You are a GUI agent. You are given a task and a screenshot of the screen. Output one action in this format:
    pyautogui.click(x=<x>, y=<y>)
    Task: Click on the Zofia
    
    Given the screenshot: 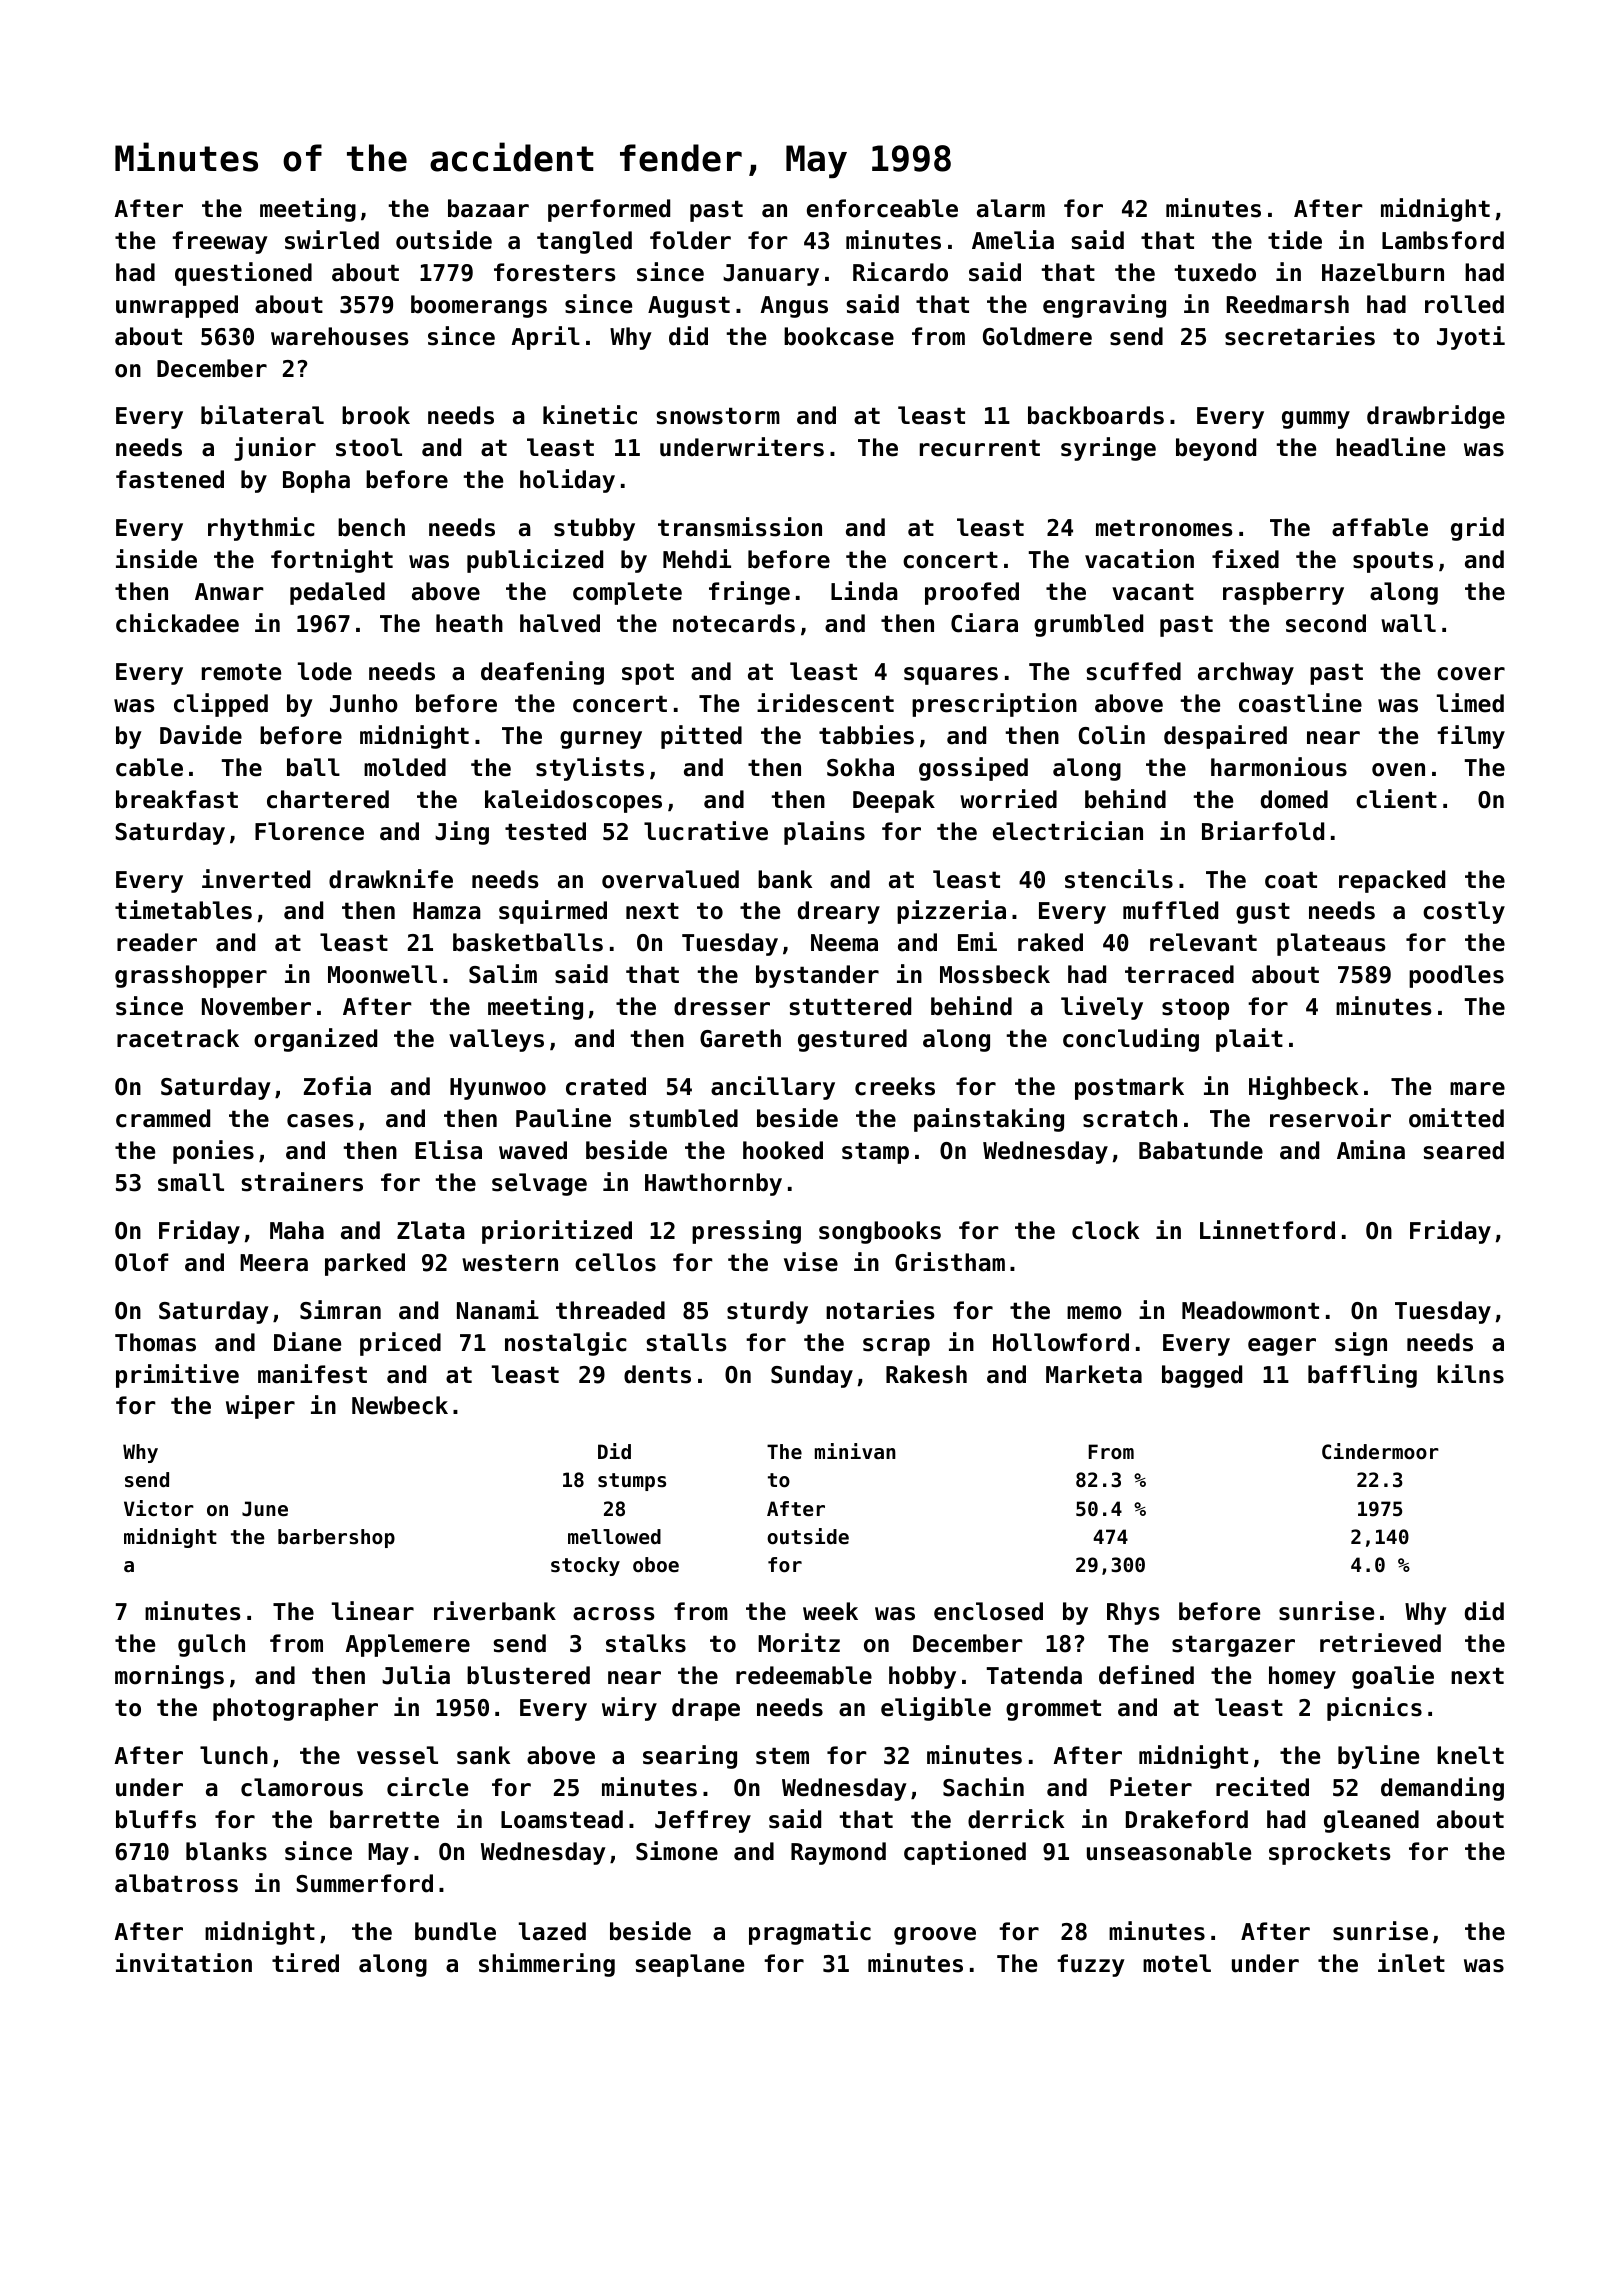 What is the action you would take?
    pyautogui.click(x=337, y=1086)
